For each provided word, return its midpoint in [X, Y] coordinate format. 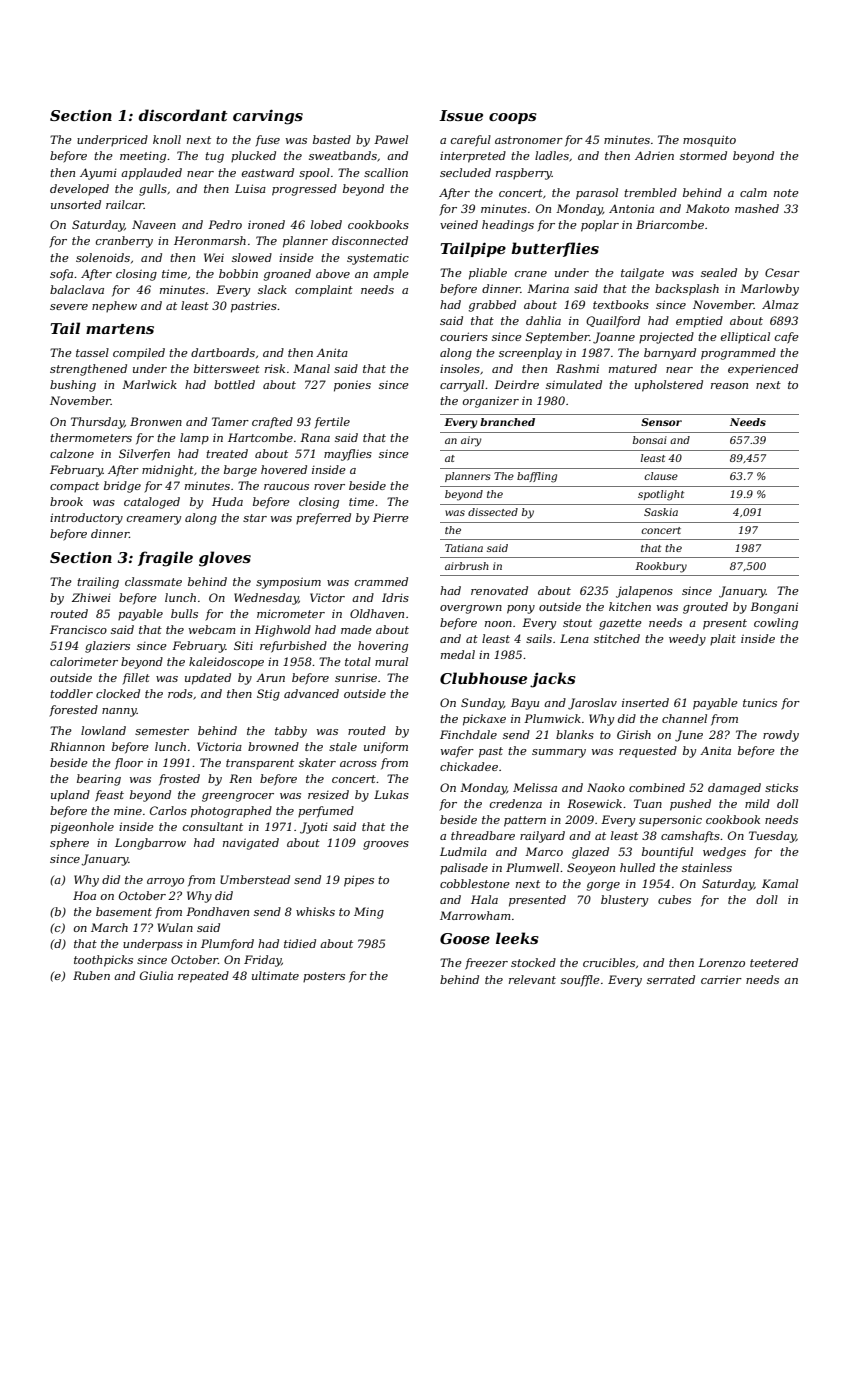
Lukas [391, 794]
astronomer [529, 140]
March [109, 927]
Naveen [154, 224]
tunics [760, 702]
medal [458, 654]
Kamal [780, 883]
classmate [153, 581]
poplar [600, 226]
